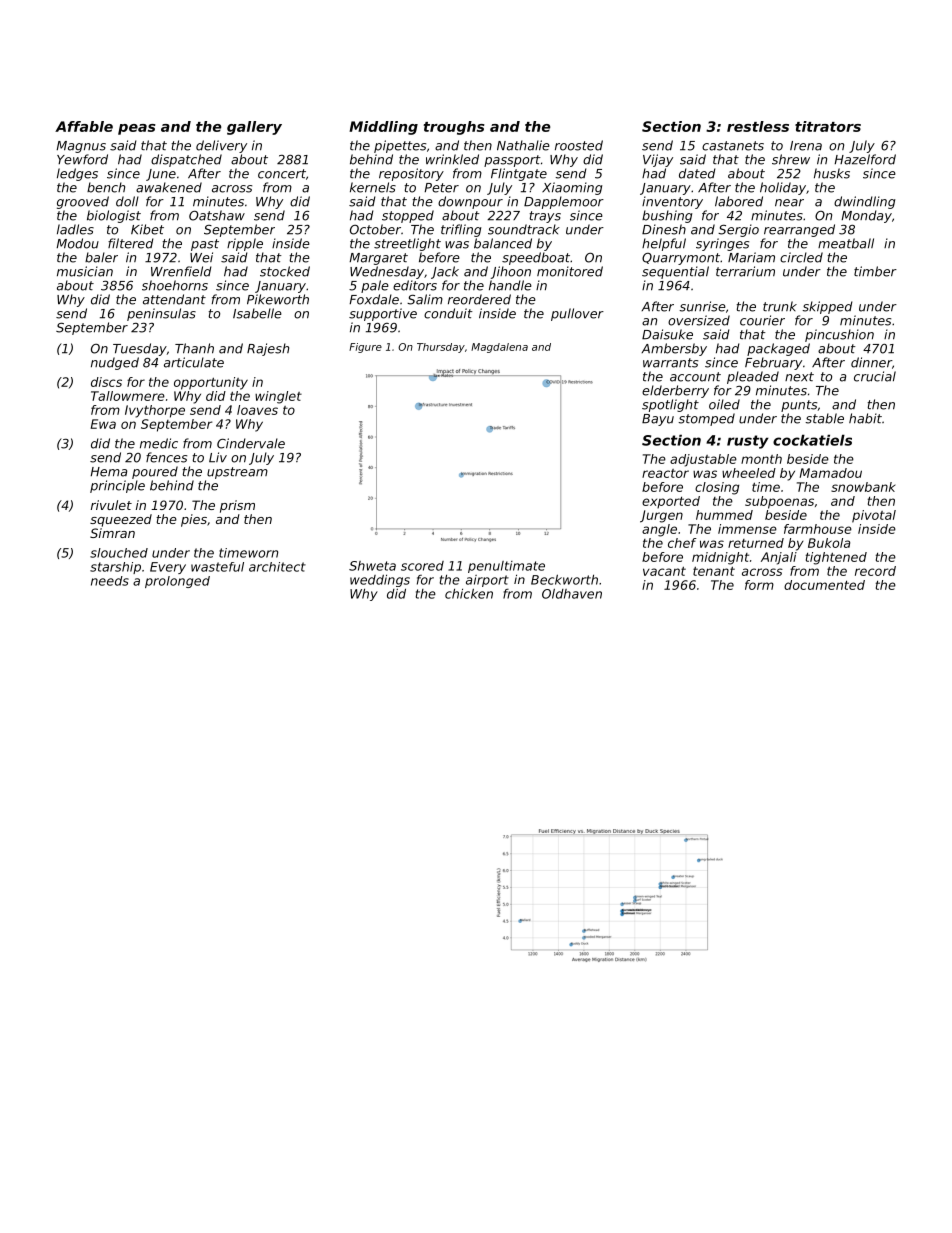  I want to click on discs, so click(106, 382).
